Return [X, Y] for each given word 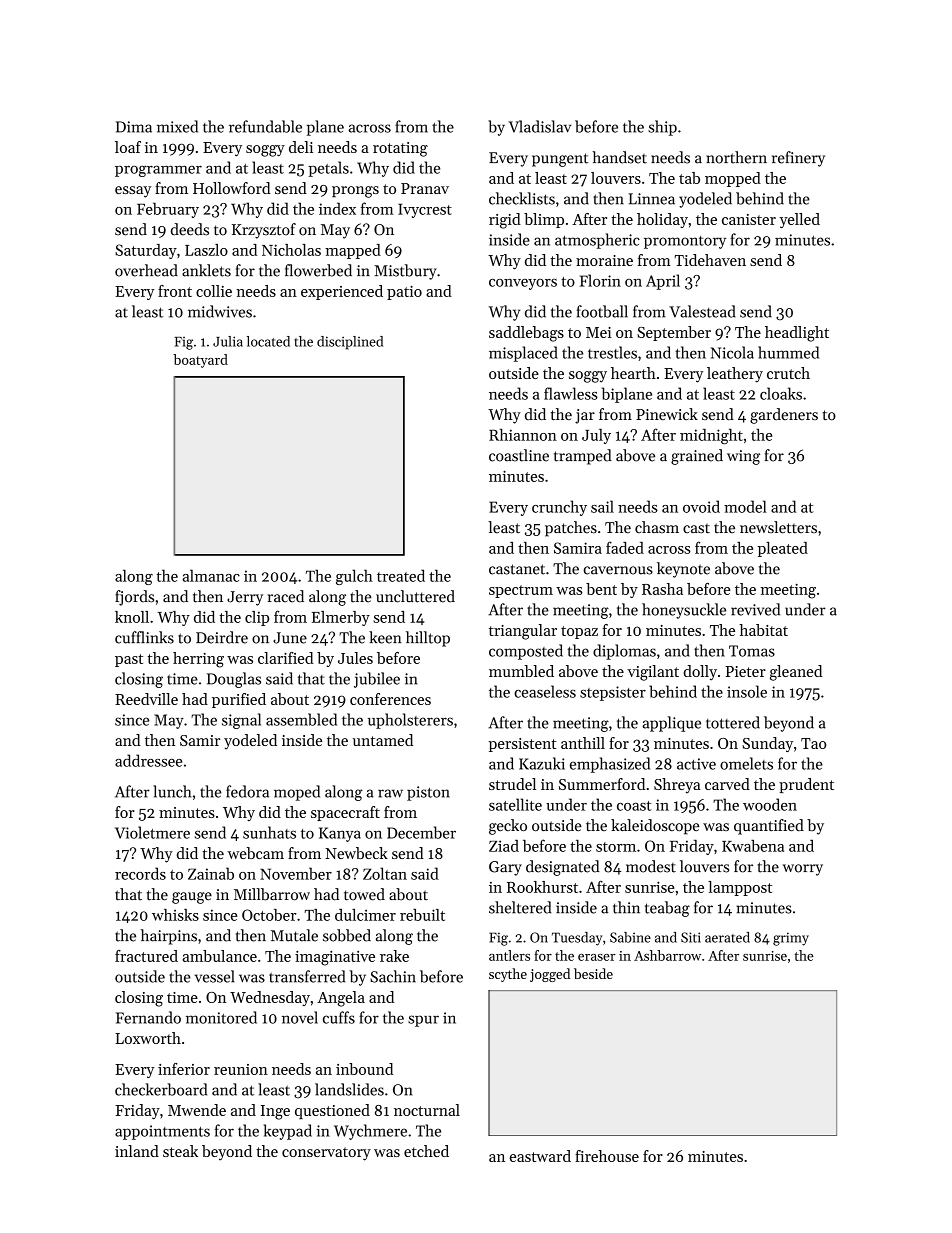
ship [662, 128]
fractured [146, 956]
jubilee [377, 680]
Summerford [602, 784]
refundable [265, 126]
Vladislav [540, 126]
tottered [733, 722]
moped [297, 793]
